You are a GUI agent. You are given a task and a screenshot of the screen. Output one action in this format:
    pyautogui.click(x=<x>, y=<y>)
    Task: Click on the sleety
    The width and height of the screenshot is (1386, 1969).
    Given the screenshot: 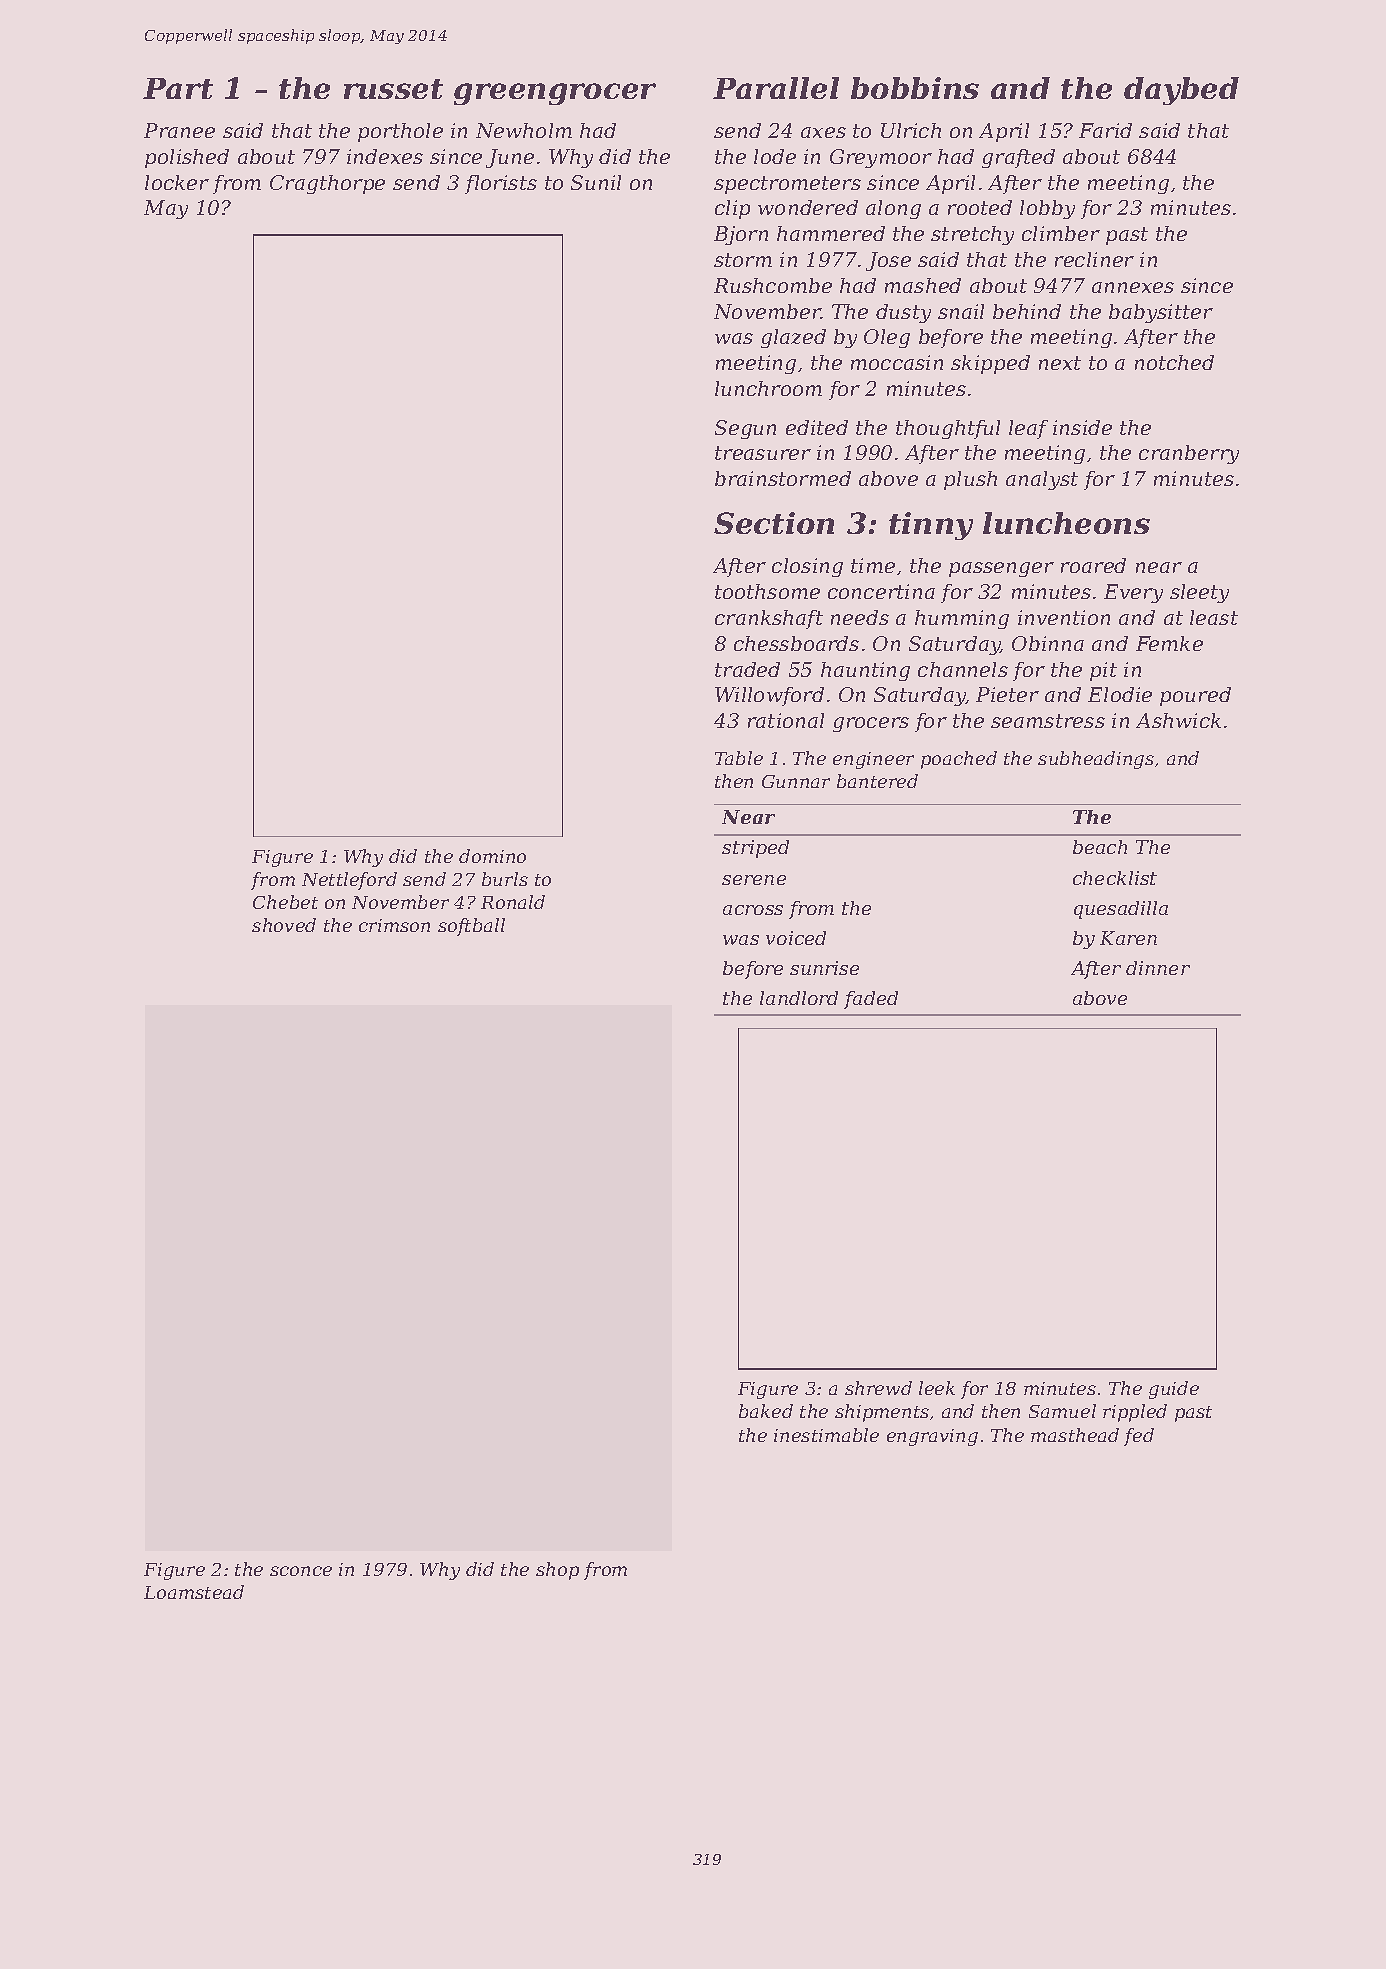 What is the action you would take?
    pyautogui.click(x=1199, y=593)
